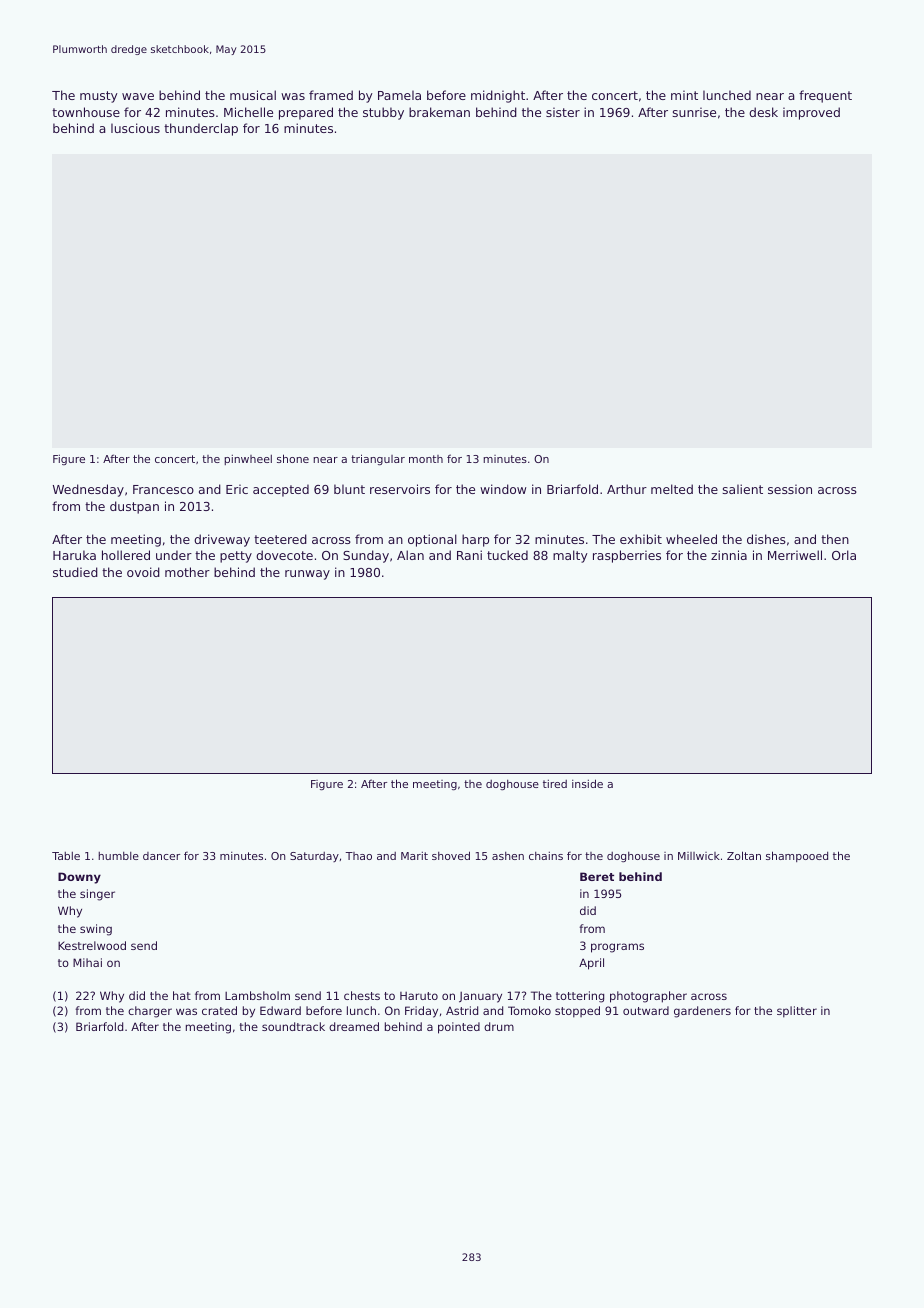 The height and width of the screenshot is (1308, 924). I want to click on Table, so click(66, 856).
